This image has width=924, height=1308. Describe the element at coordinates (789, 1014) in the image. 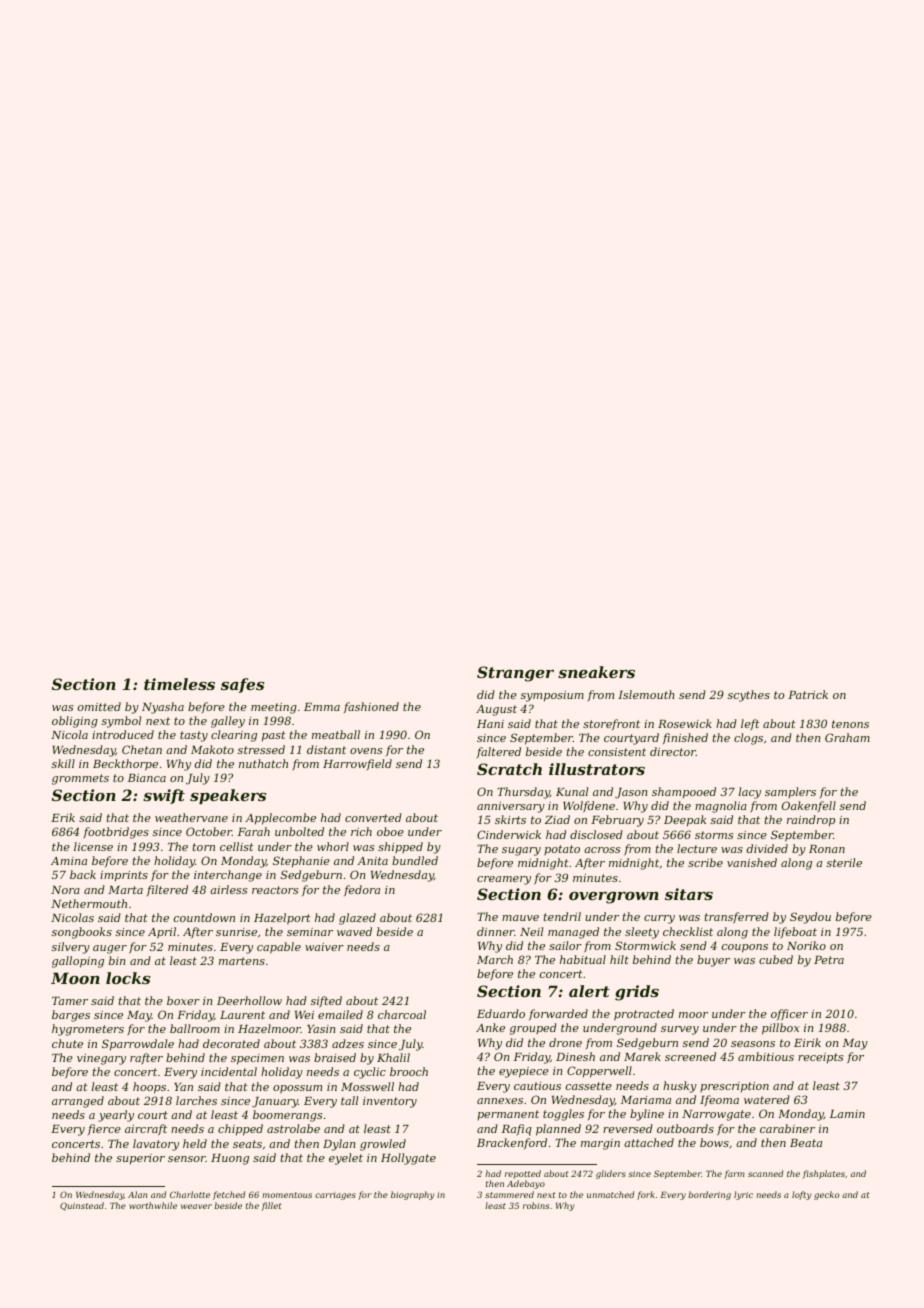

I see `officer` at that location.
